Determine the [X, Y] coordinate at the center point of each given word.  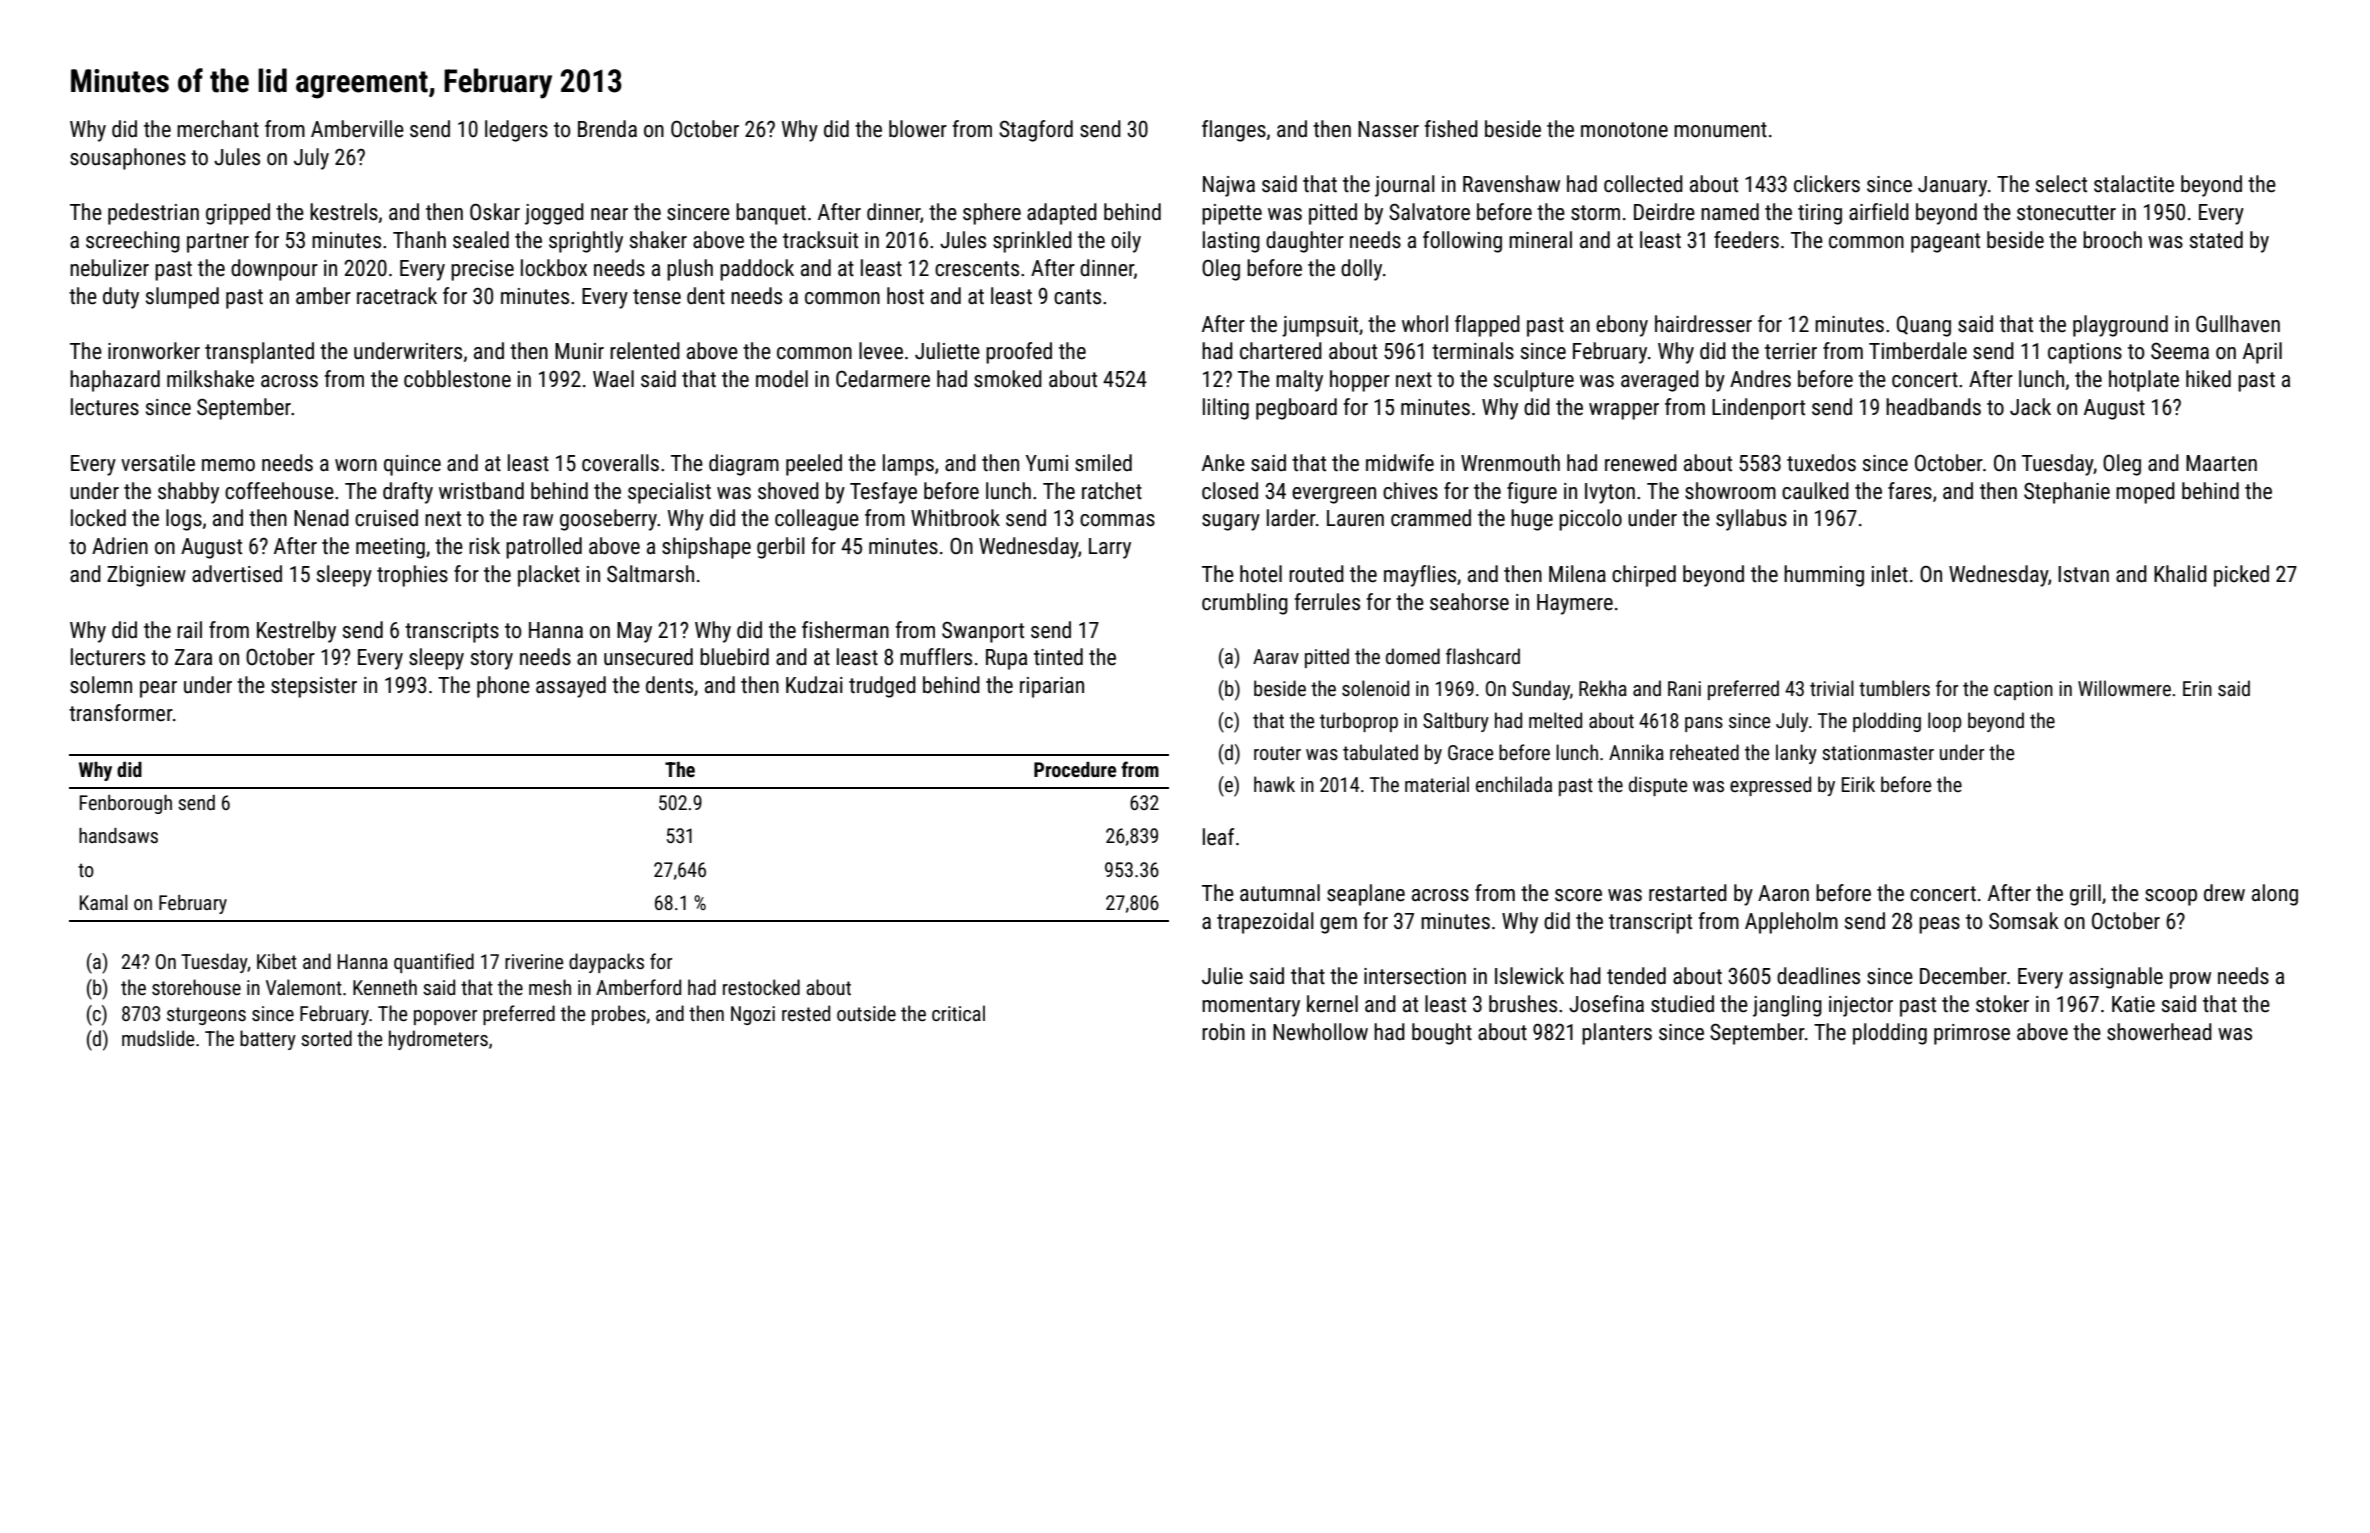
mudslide [158, 1038]
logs [184, 520]
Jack [2030, 407]
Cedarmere [883, 379]
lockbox [554, 268]
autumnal [1280, 893]
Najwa [1229, 186]
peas [1939, 925]
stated [2216, 240]
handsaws [118, 835]
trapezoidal [1265, 923]
